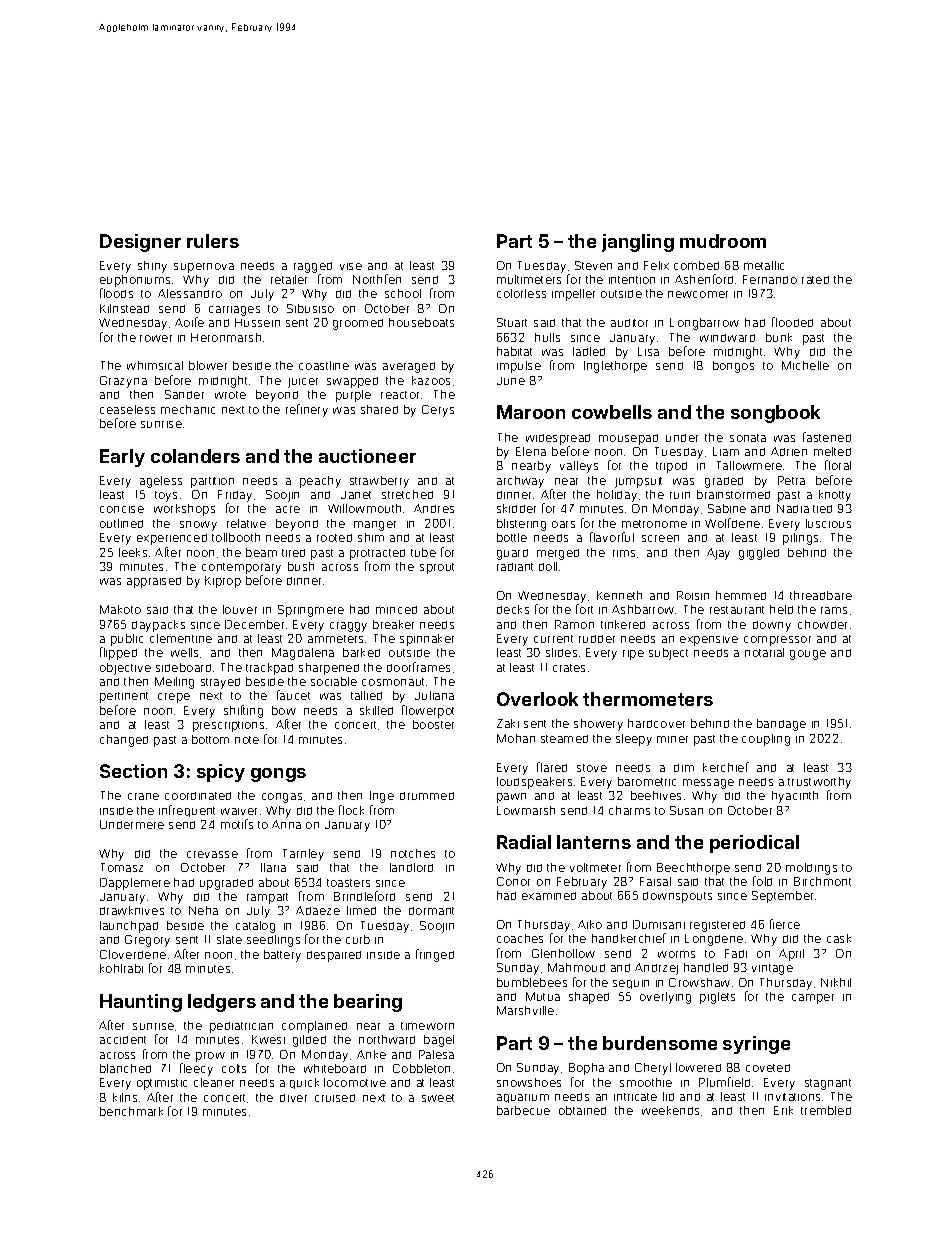  Describe the element at coordinates (222, 1003) in the screenshot. I see `ledgers` at that location.
